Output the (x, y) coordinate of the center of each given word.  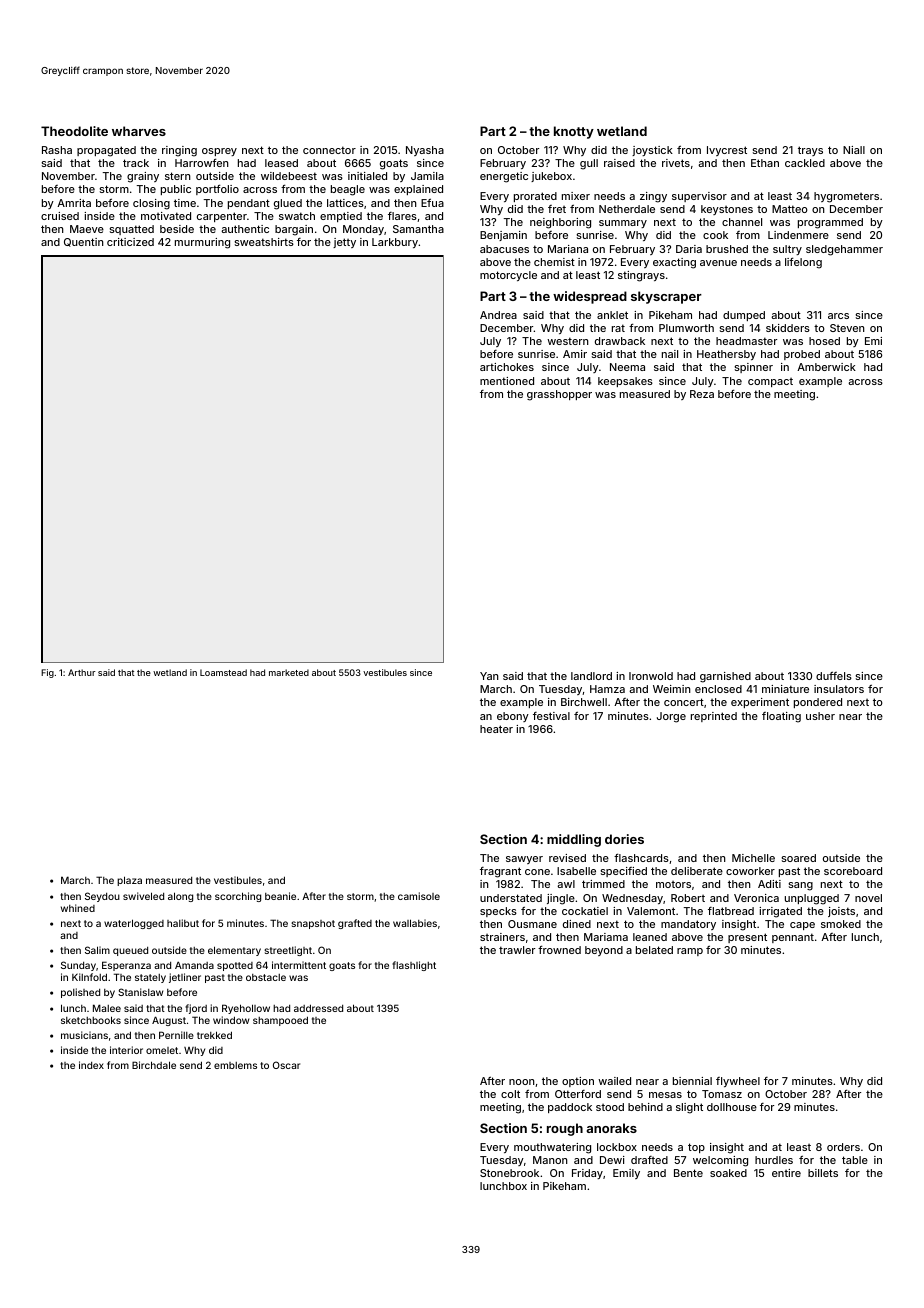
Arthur (82, 672)
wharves (139, 131)
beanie (280, 896)
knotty (574, 132)
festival (551, 716)
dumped (744, 316)
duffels (834, 675)
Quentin (84, 242)
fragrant (500, 872)
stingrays (641, 276)
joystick (652, 151)
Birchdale (154, 1065)
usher (820, 716)
